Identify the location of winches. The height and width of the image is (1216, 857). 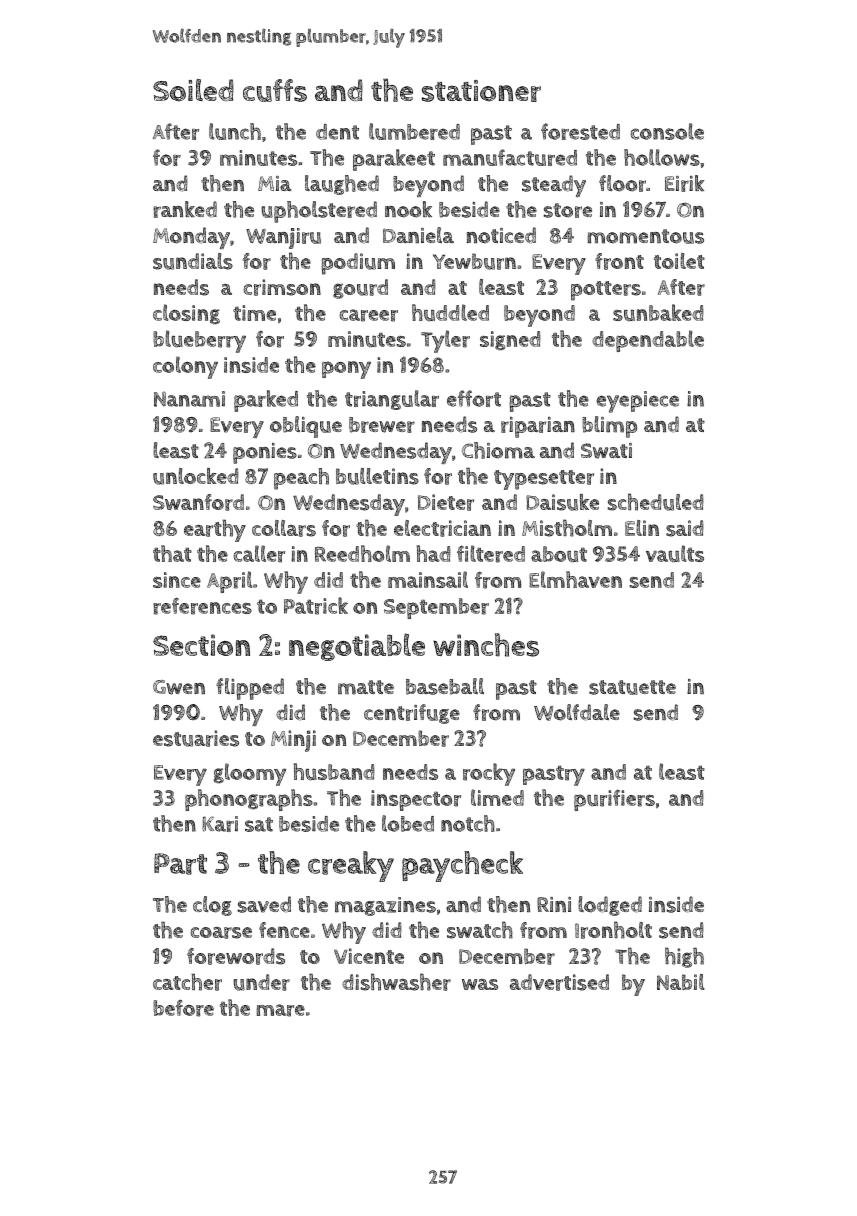
(486, 645).
